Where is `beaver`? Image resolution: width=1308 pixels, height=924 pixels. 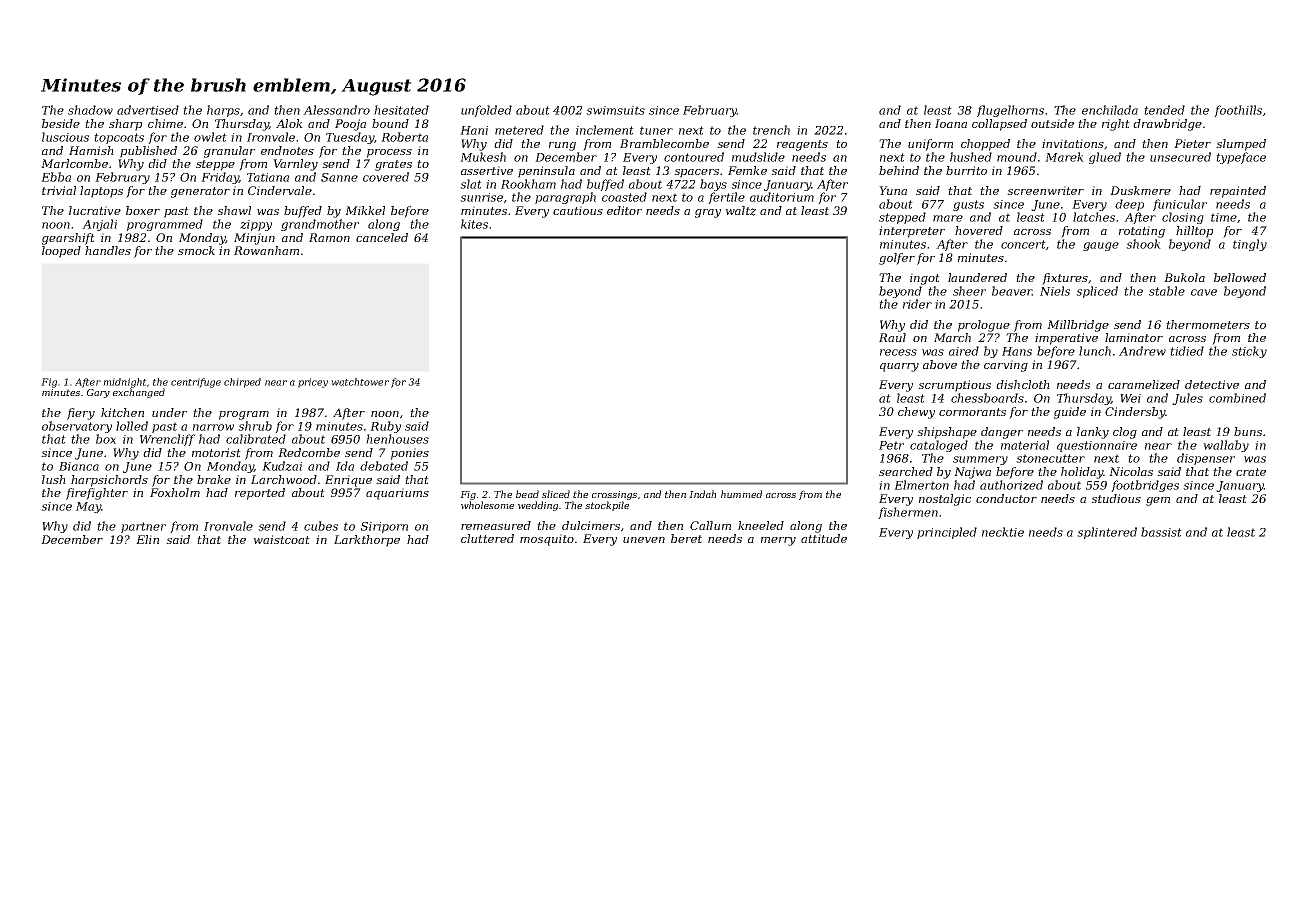
beaver is located at coordinates (1012, 291).
